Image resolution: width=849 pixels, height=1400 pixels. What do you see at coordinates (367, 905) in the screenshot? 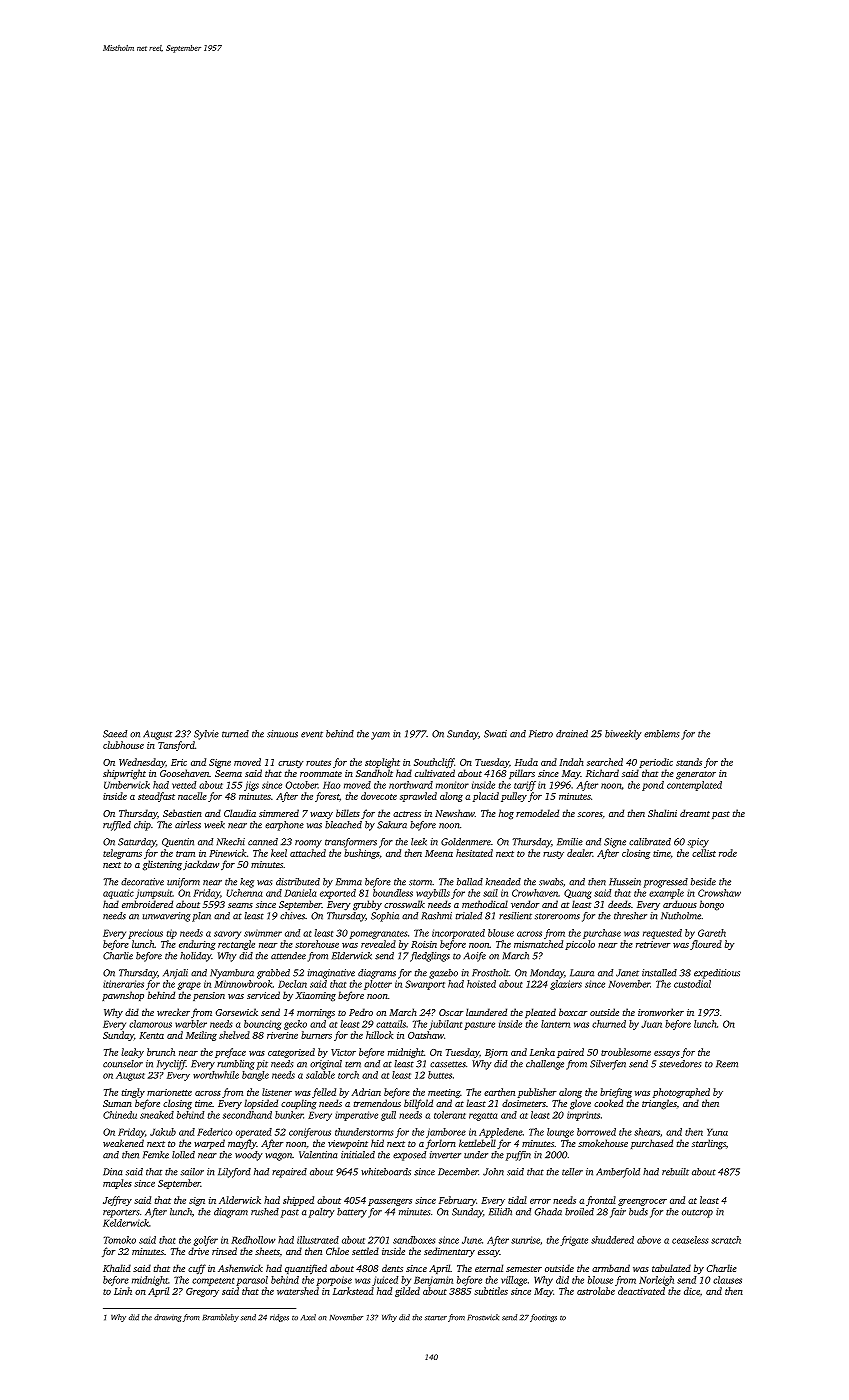
I see `grubby` at bounding box center [367, 905].
